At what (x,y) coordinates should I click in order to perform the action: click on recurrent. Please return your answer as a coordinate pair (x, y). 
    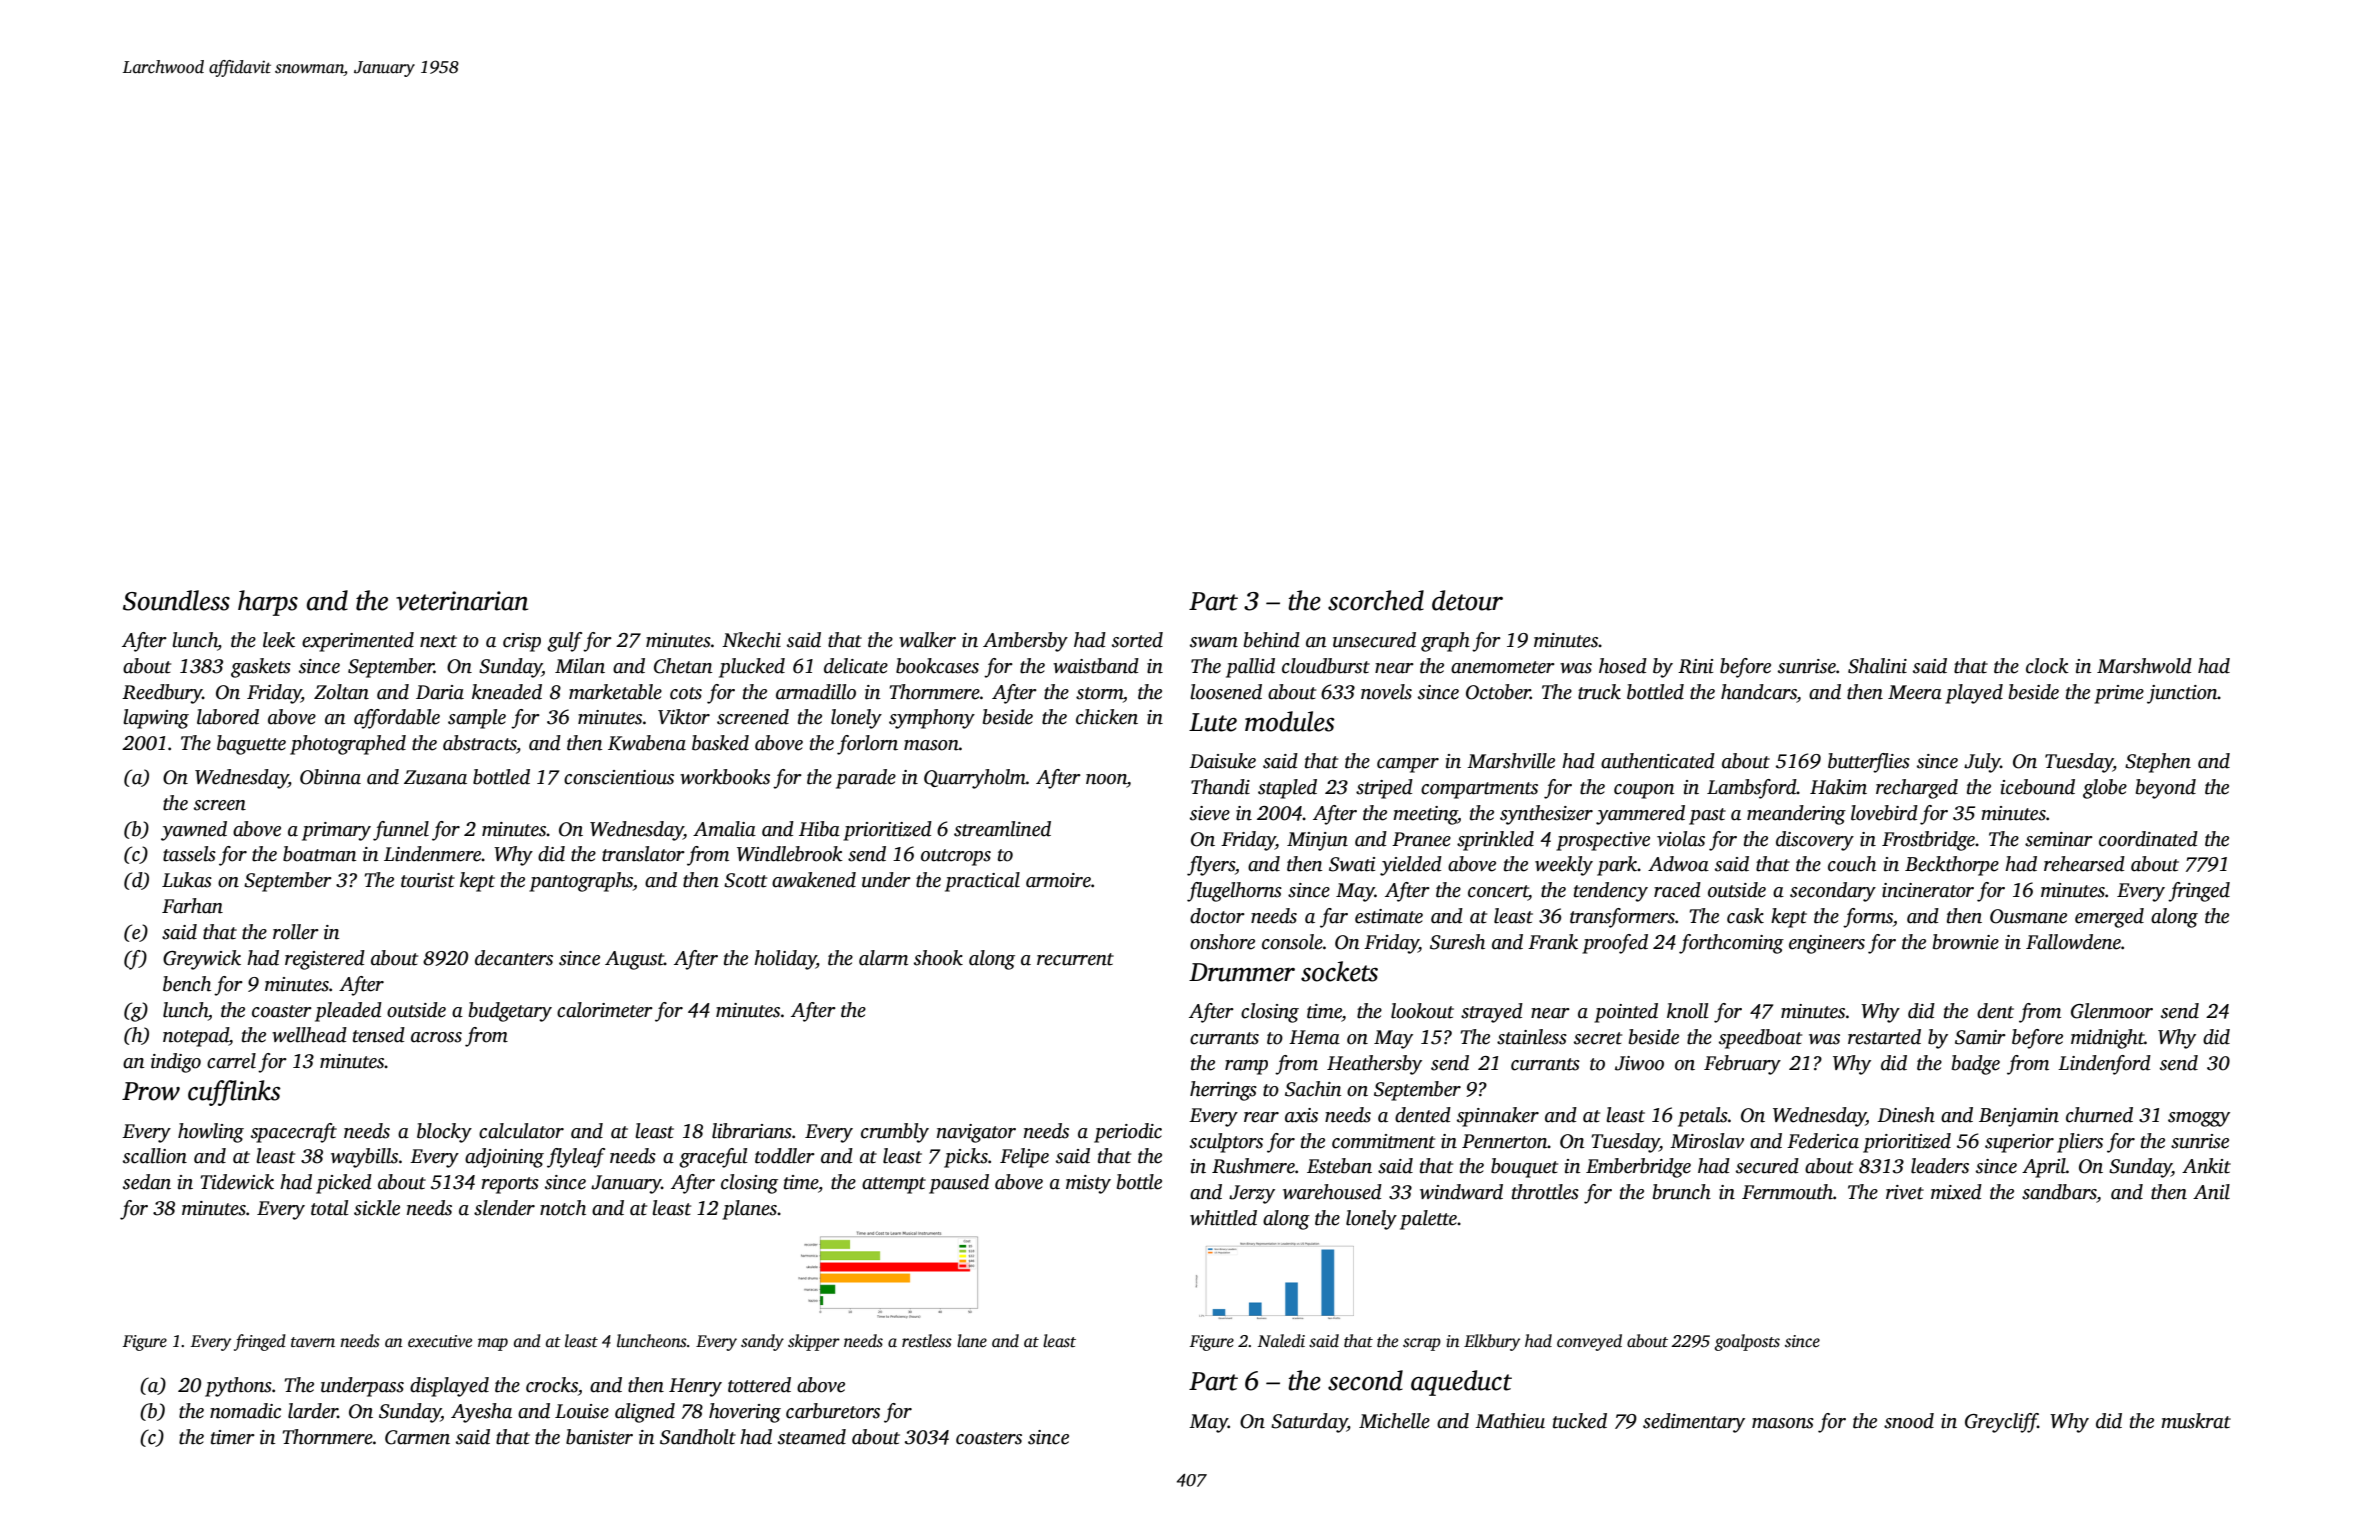
    Looking at the image, I should click on (1075, 959).
